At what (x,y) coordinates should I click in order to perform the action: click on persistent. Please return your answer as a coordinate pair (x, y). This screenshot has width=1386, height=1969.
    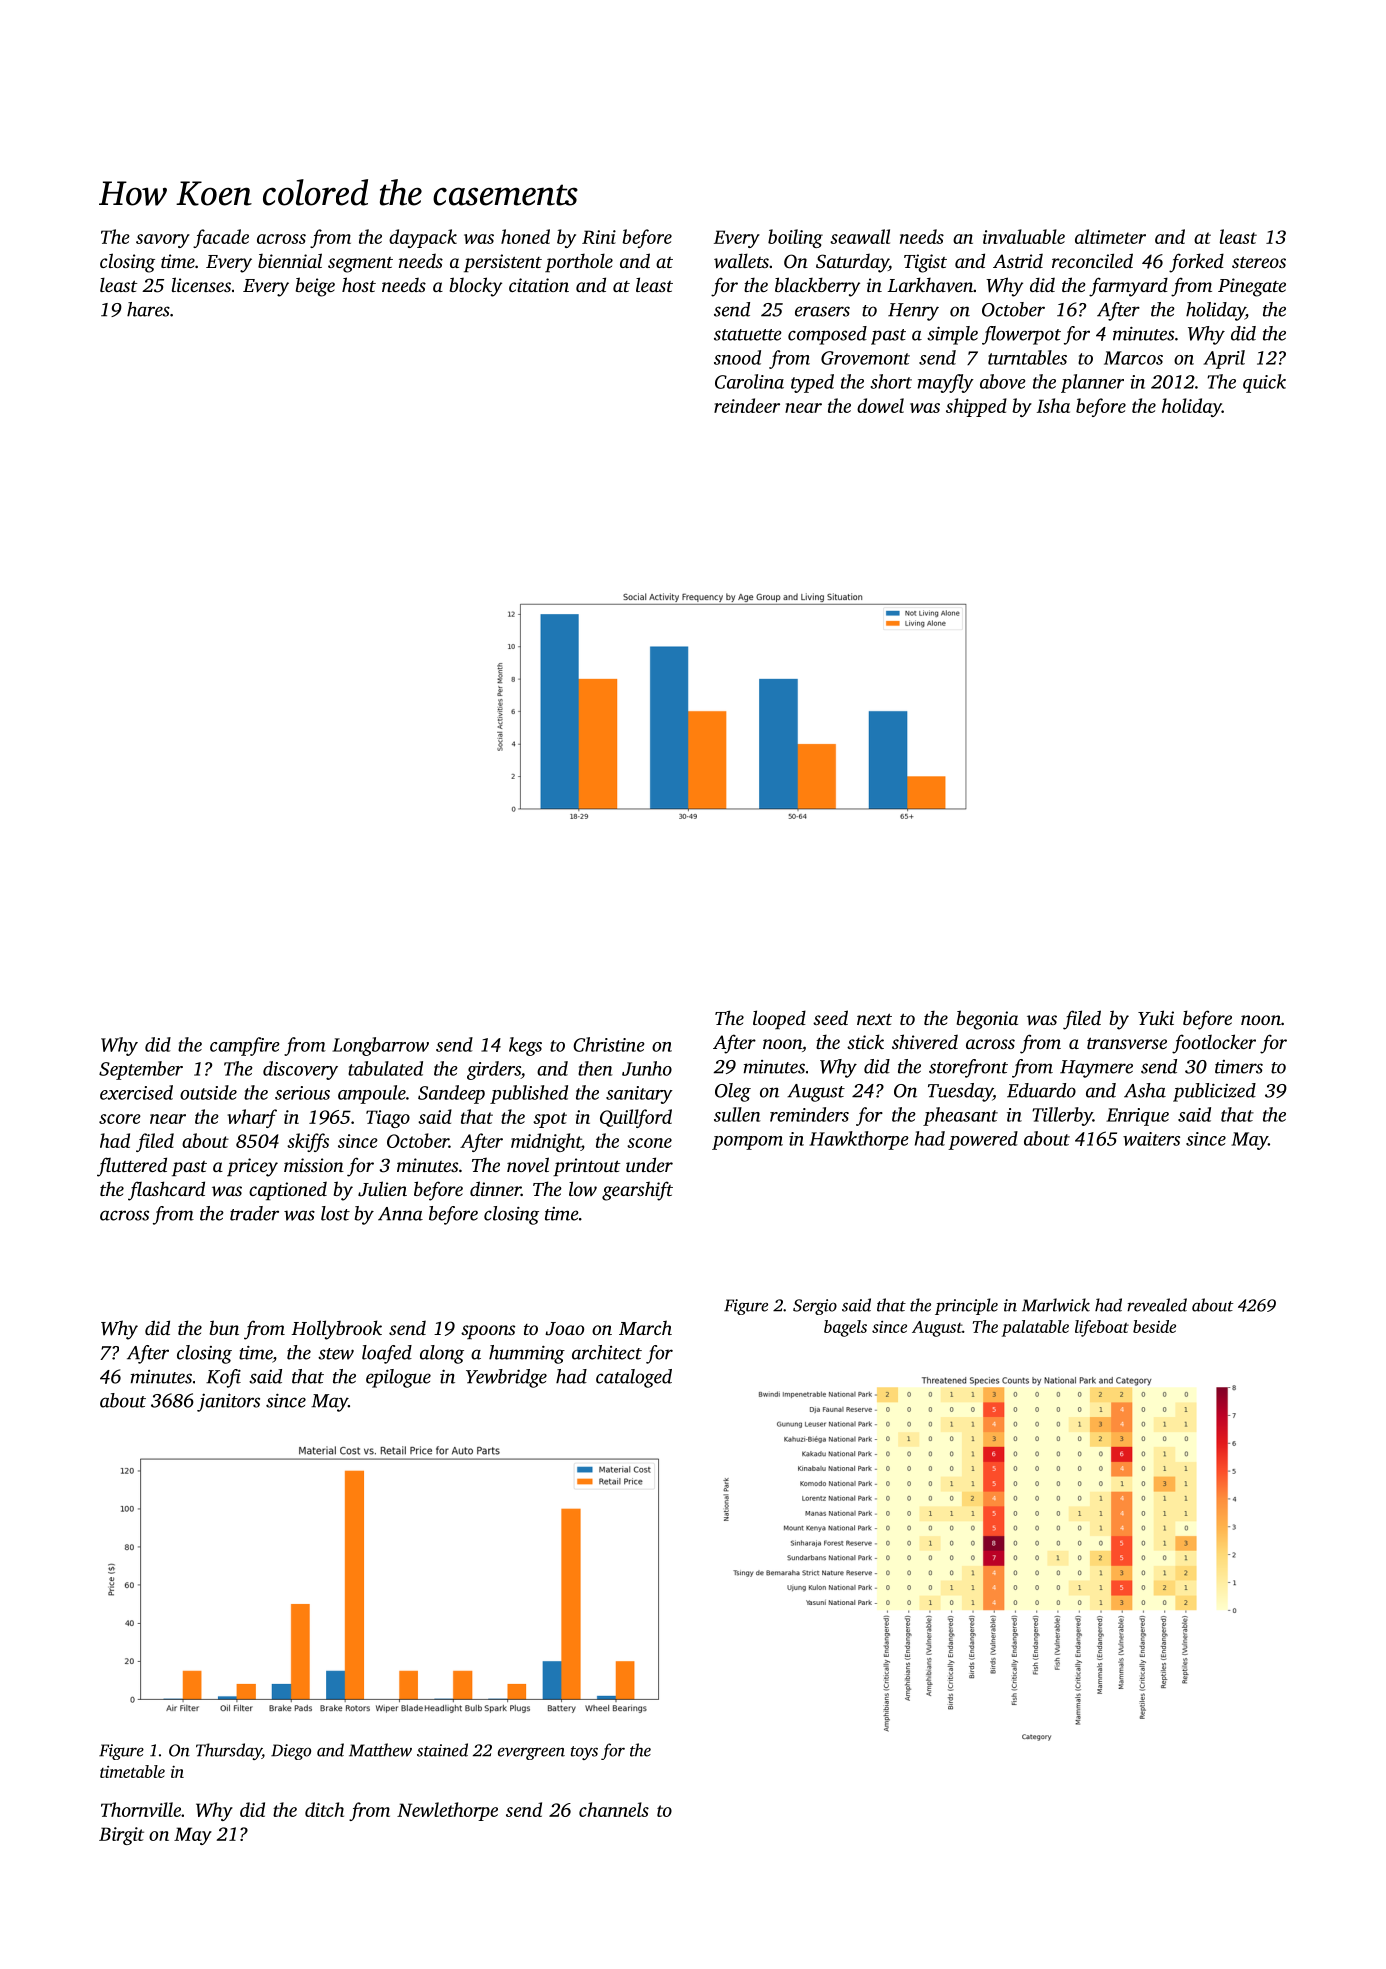
    Looking at the image, I should click on (503, 263).
